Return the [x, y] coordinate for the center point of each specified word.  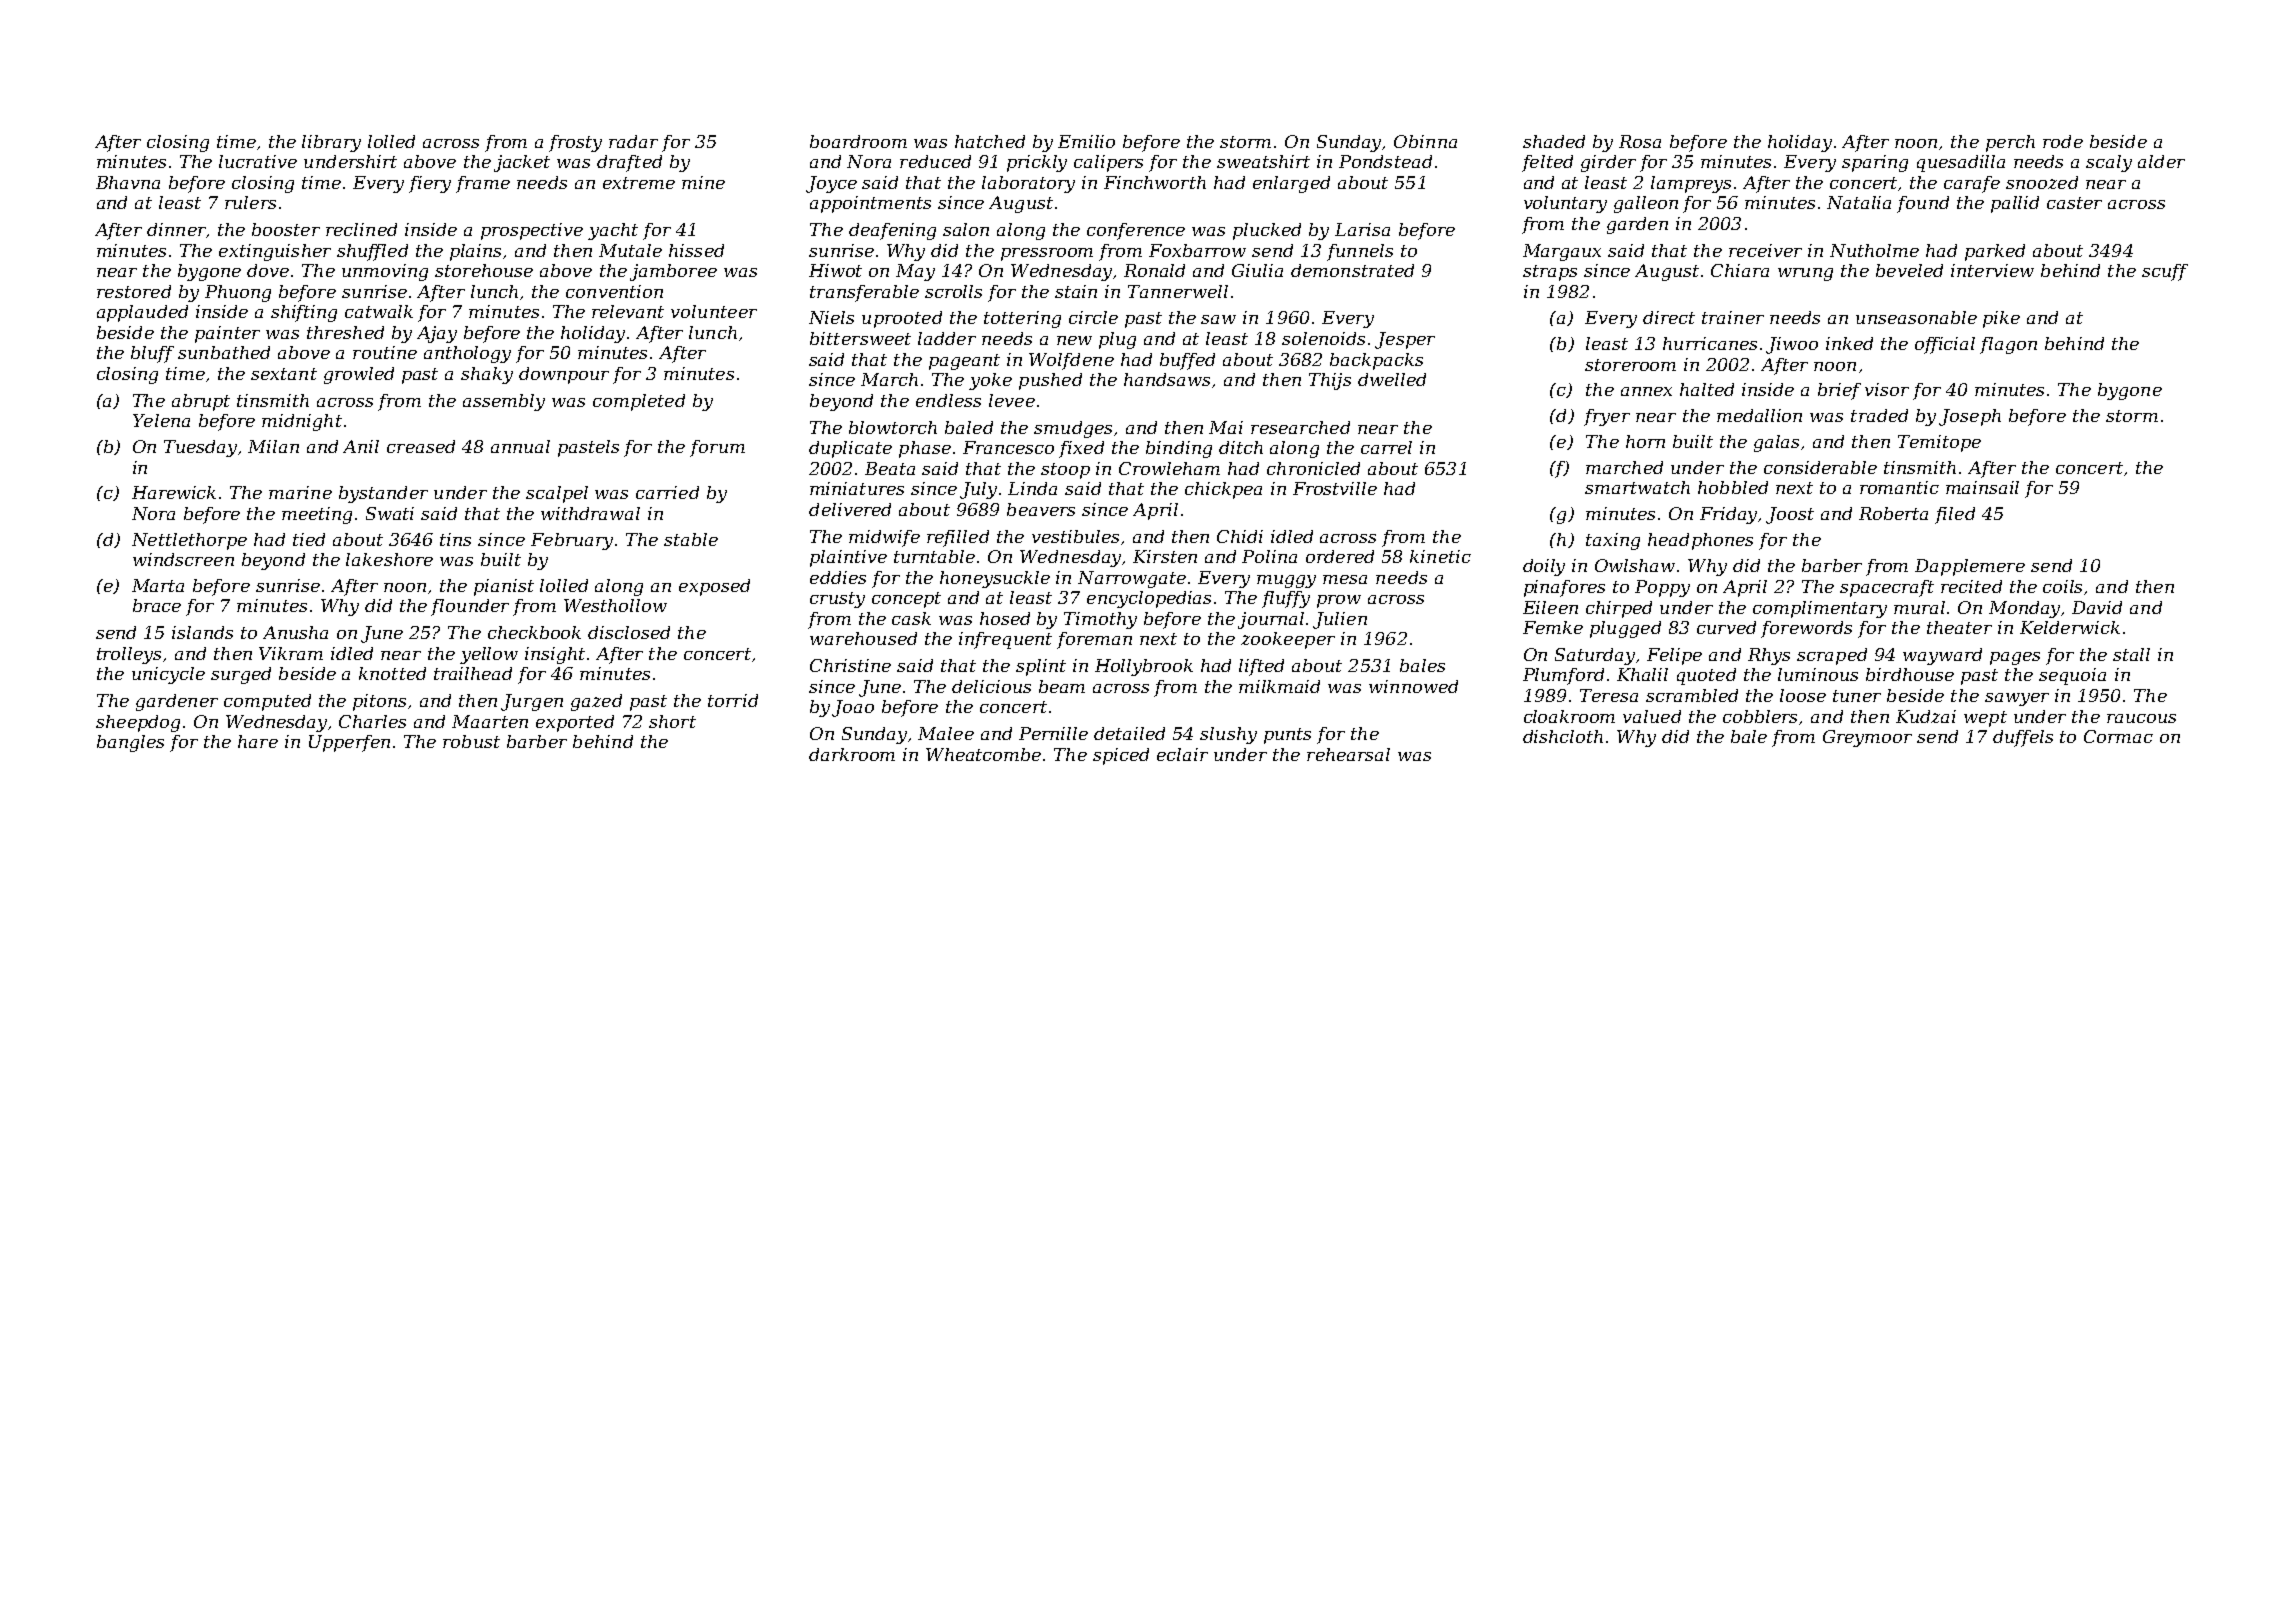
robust [471, 741]
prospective [532, 231]
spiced [1121, 756]
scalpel [557, 494]
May [915, 272]
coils [2062, 586]
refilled [958, 538]
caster [2074, 203]
